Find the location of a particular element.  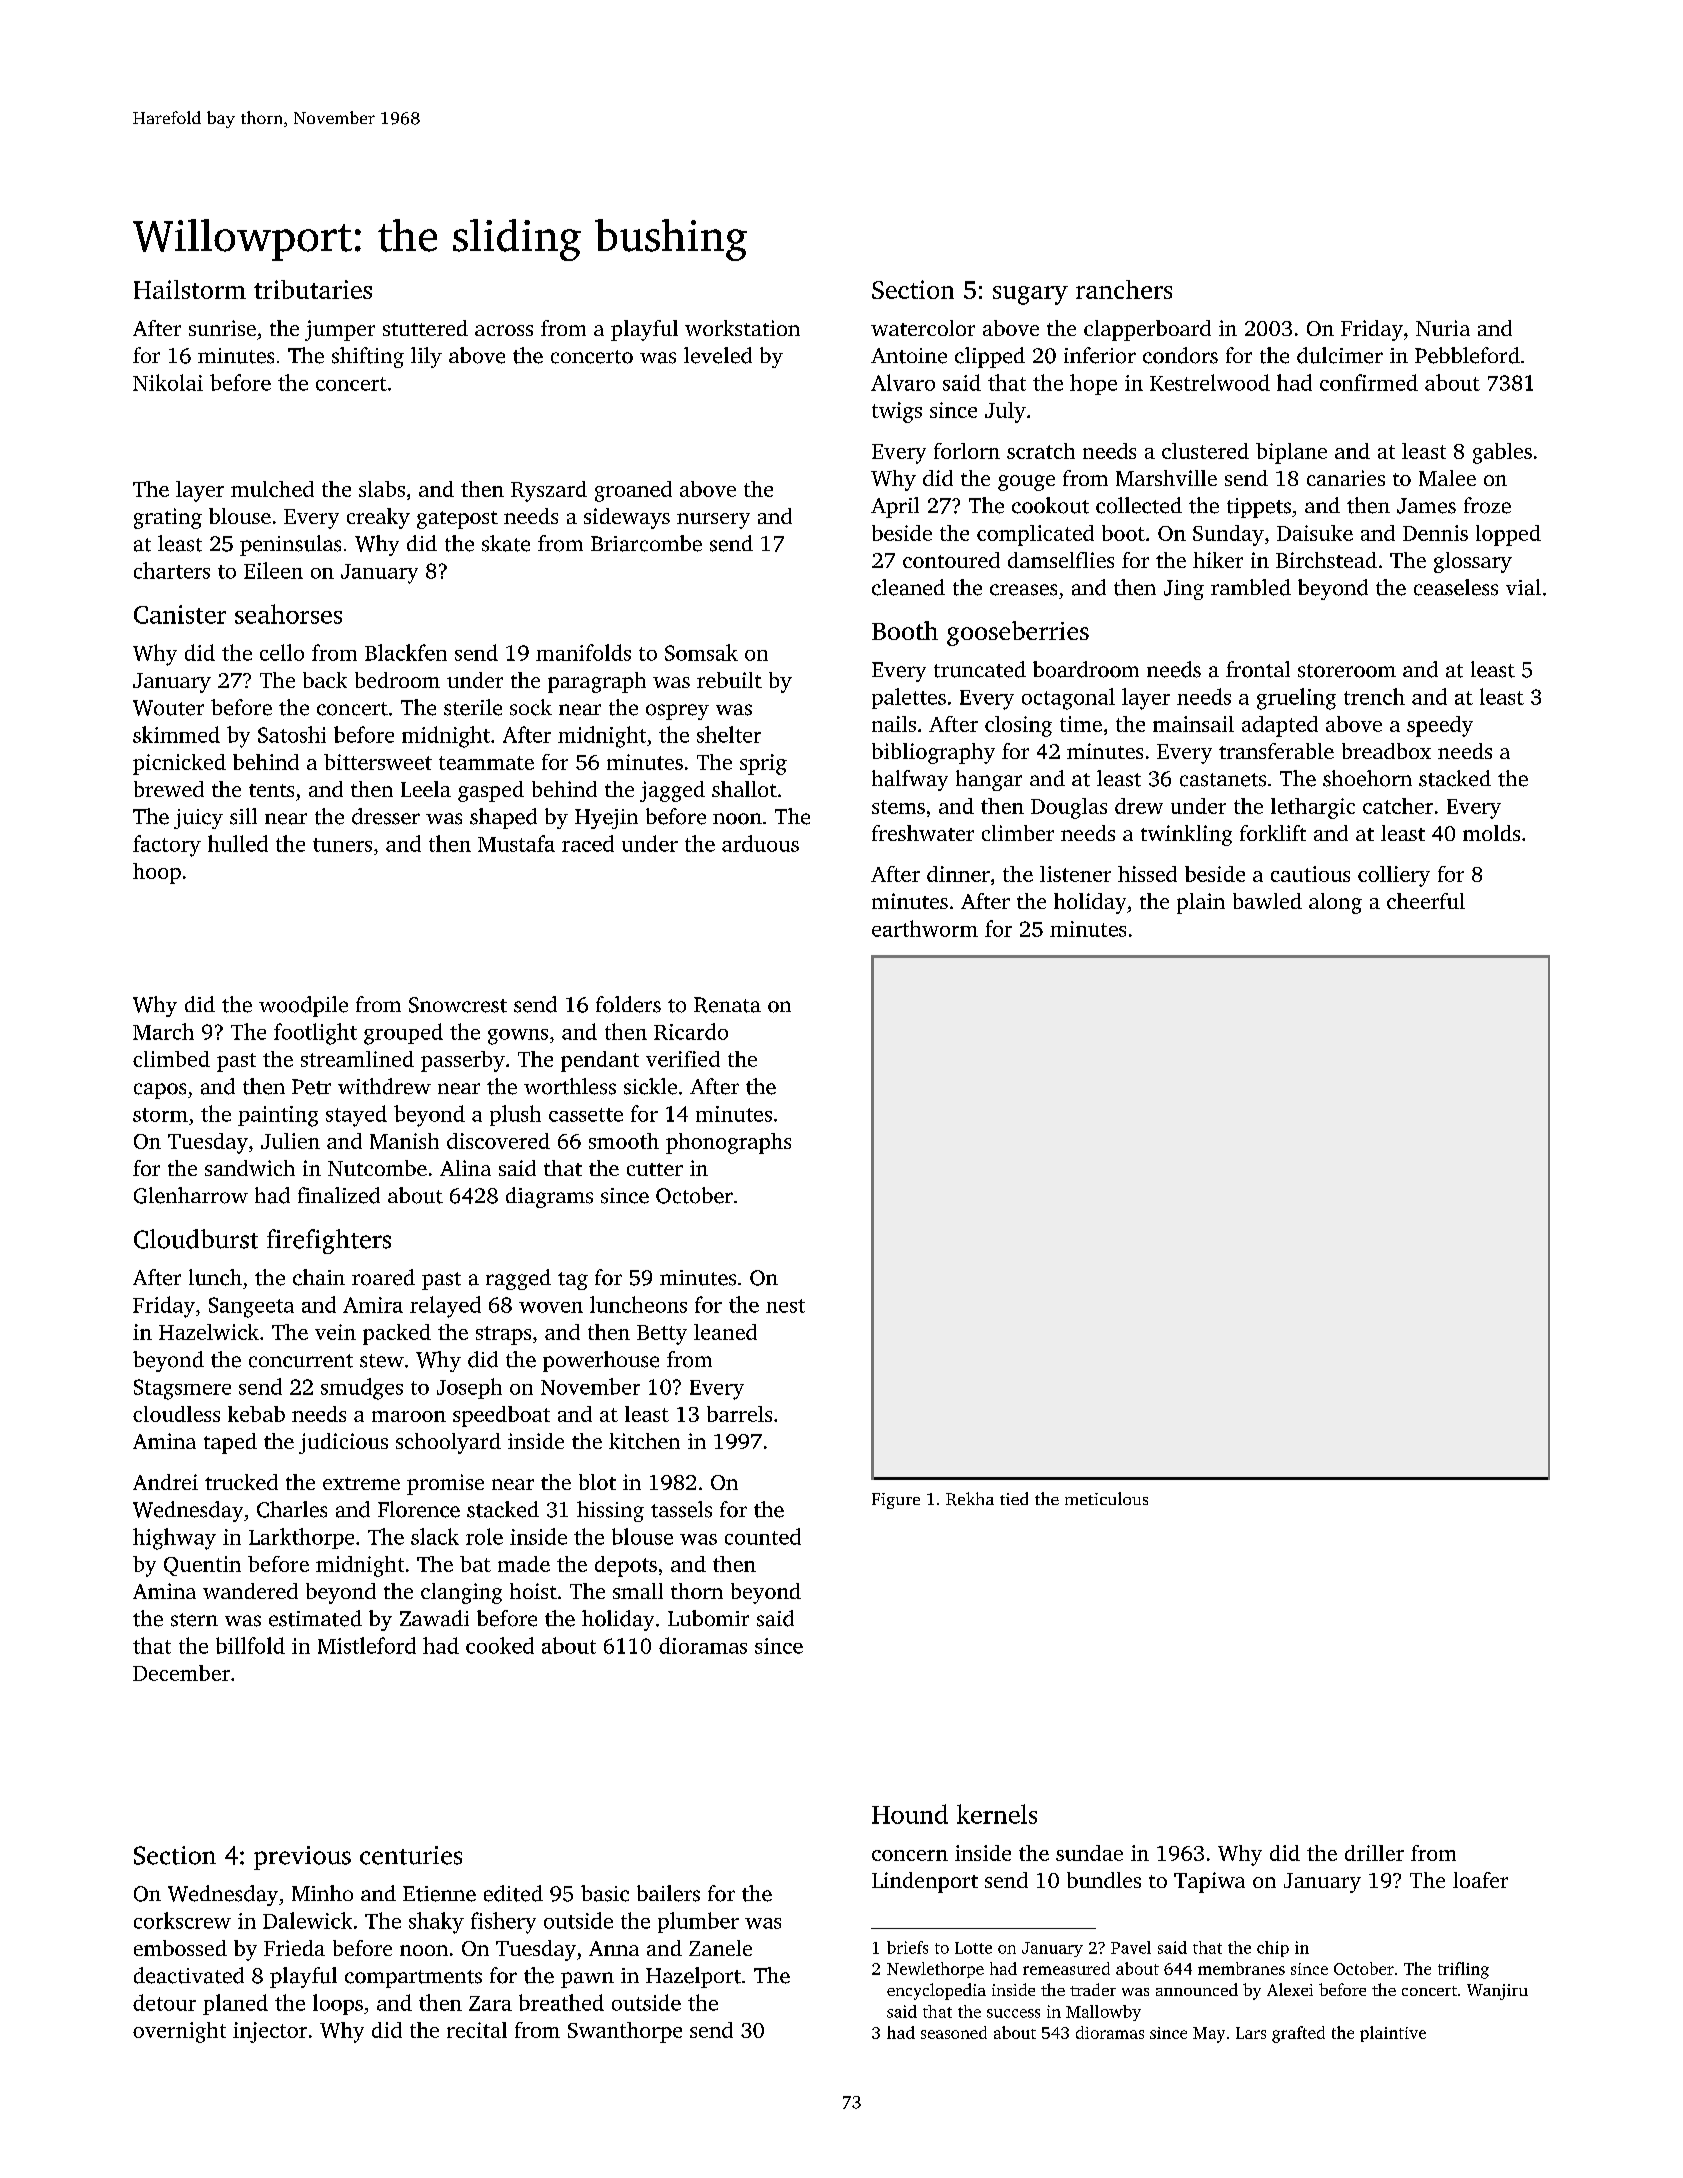

Cloudburst is located at coordinates (196, 1239).
